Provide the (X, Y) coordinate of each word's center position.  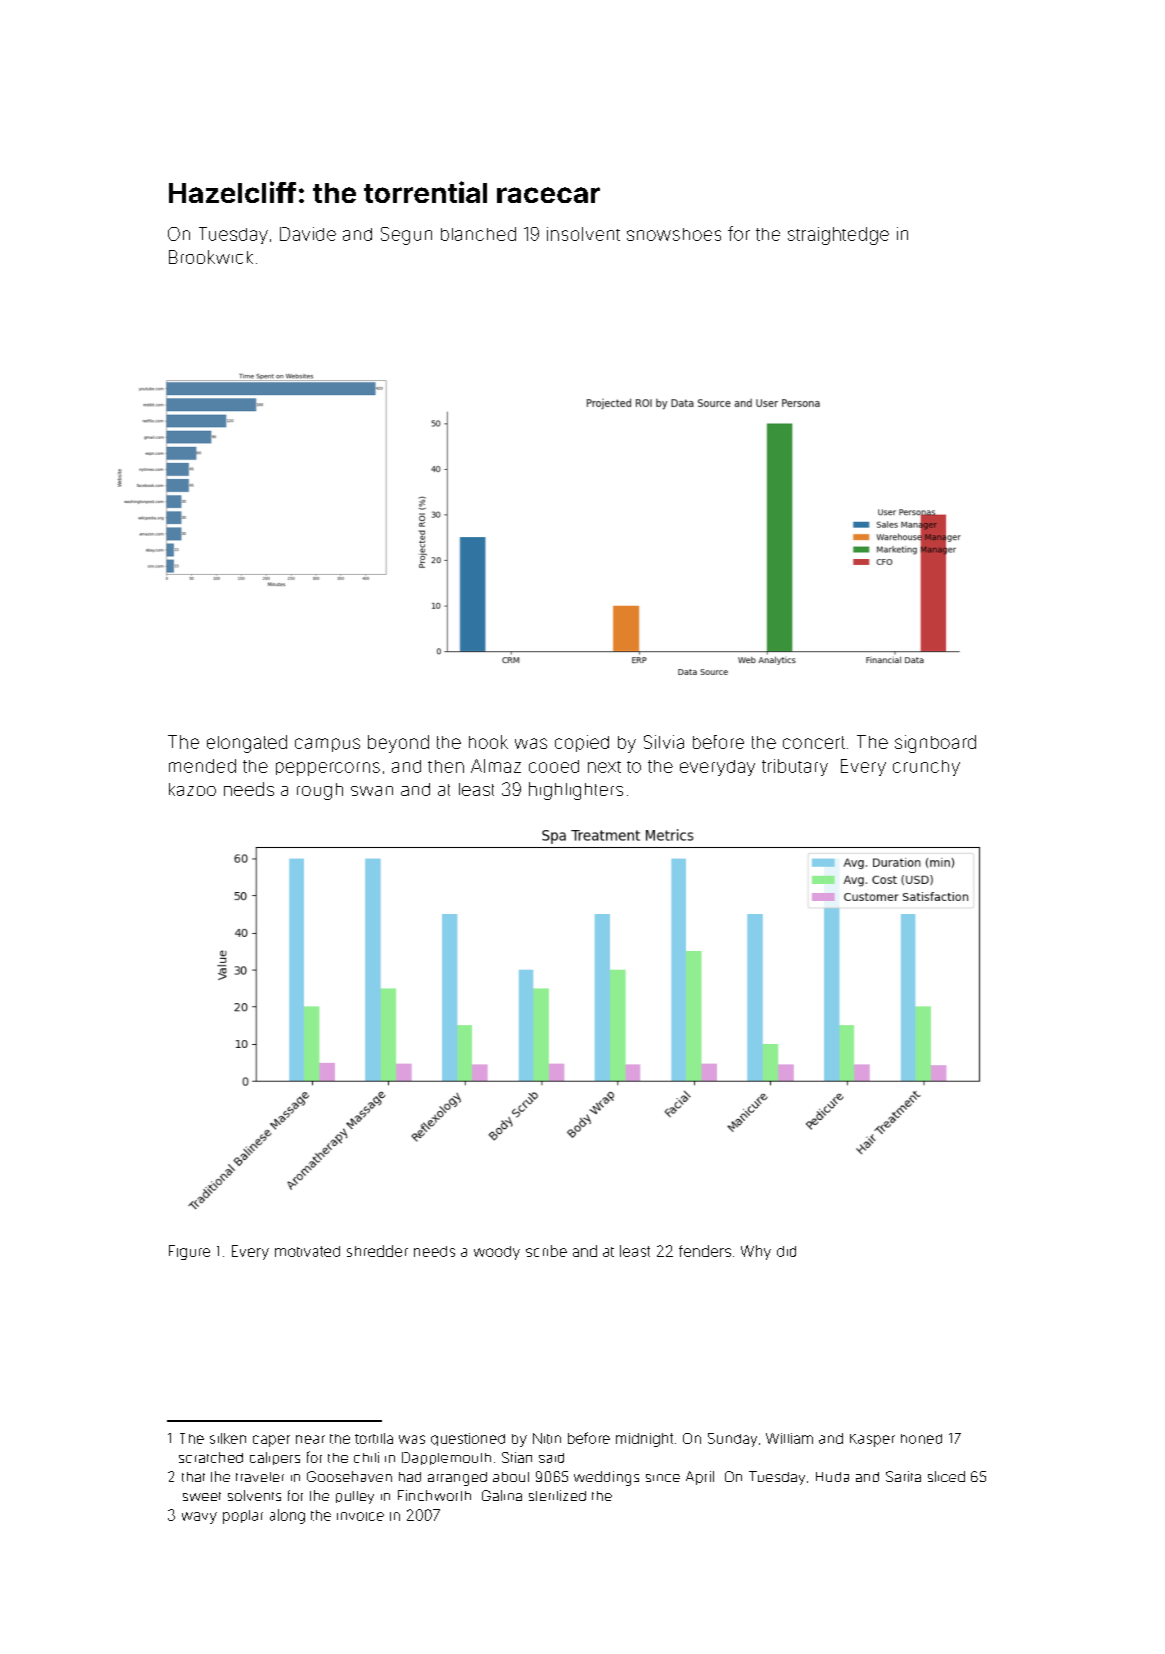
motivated (307, 1251)
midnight (644, 1440)
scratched (211, 1457)
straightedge (838, 236)
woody (497, 1253)
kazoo (192, 789)
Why (756, 1252)
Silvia (664, 742)
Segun (406, 236)
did (786, 1251)
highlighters (576, 791)
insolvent (583, 234)
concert (814, 742)
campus (327, 745)
